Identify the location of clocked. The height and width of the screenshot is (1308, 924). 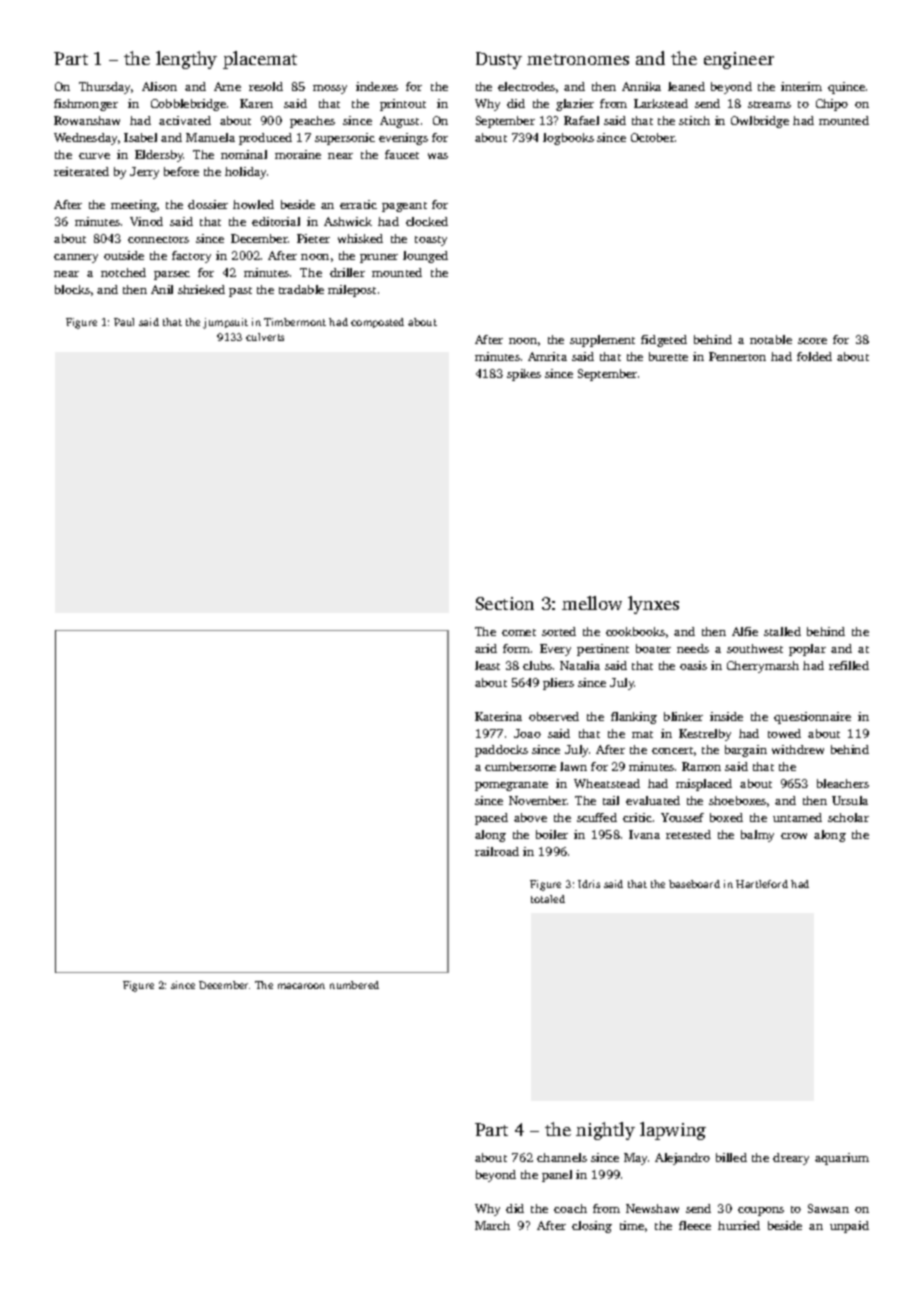
(427, 221).
